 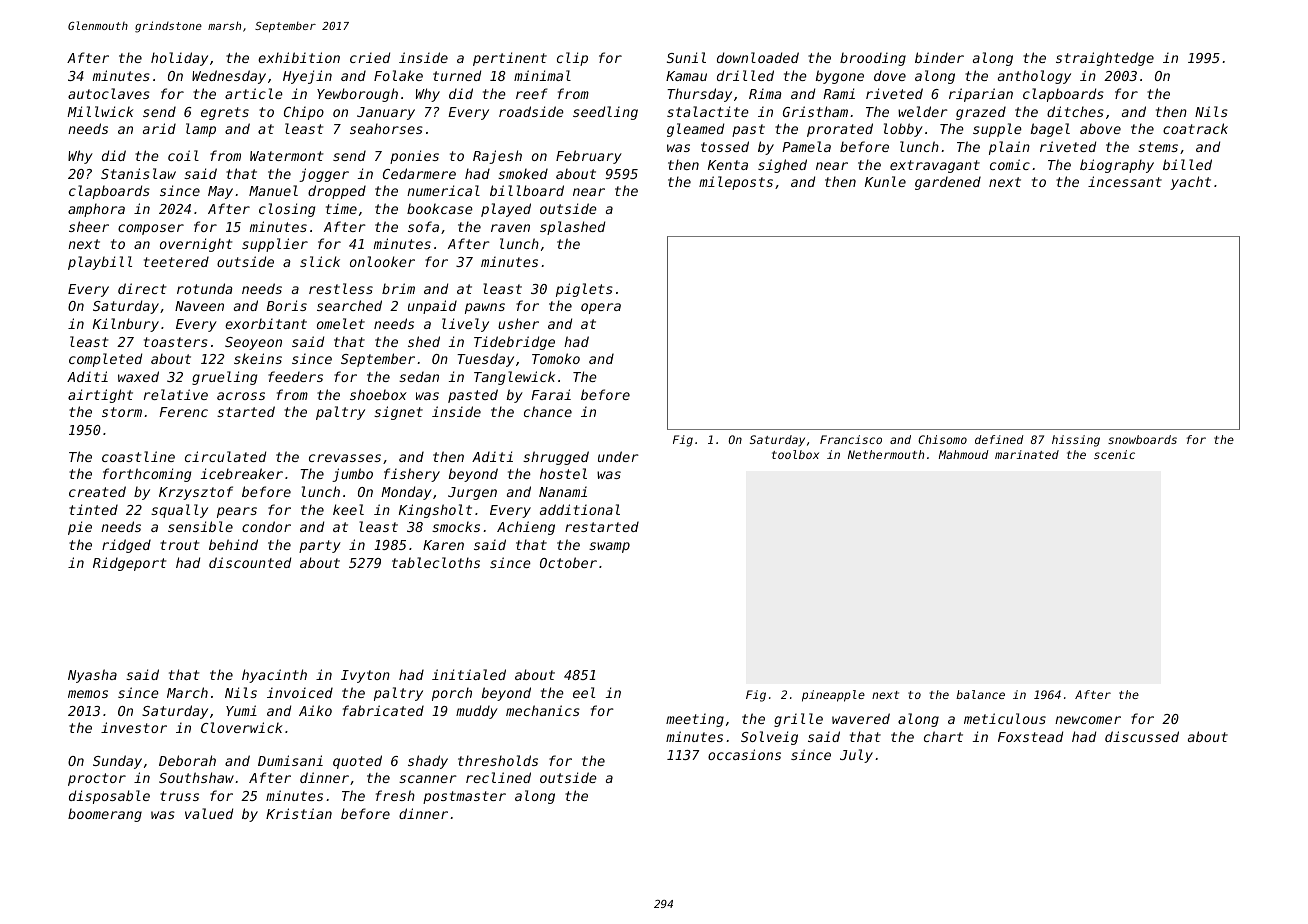 I want to click on holiday, so click(x=179, y=59).
